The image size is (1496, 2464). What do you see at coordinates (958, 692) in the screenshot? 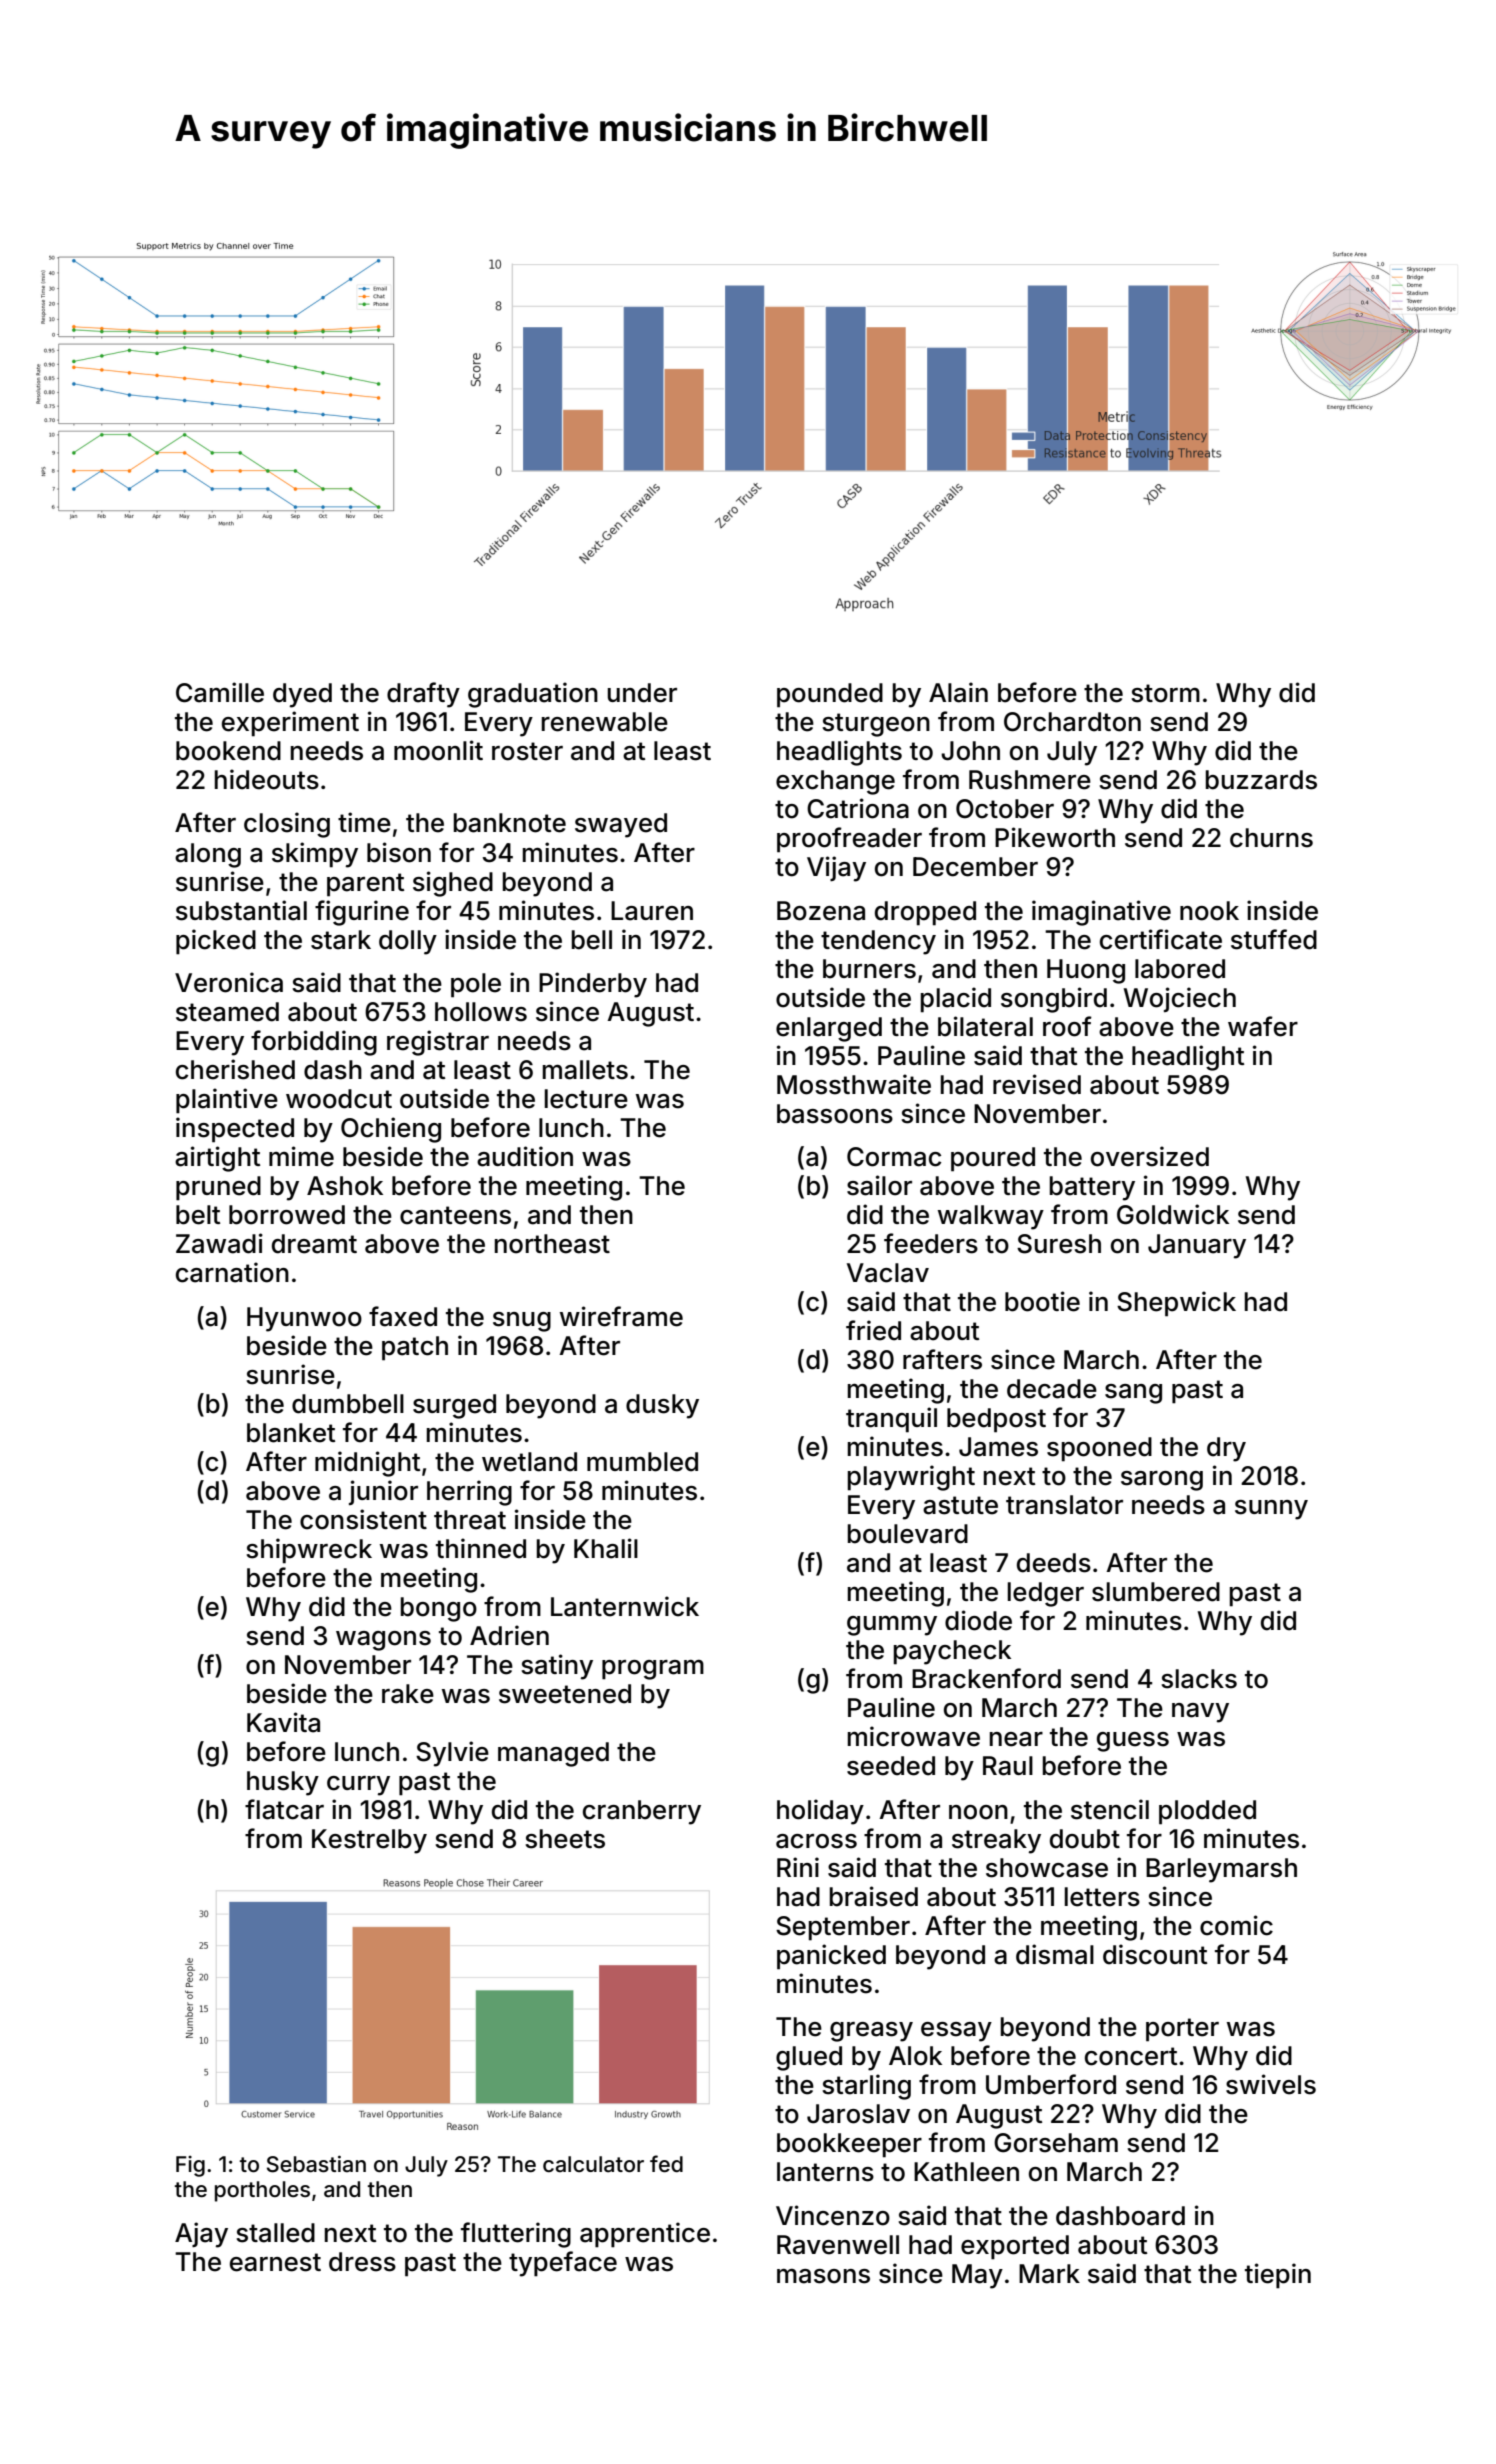
I see `Alain` at bounding box center [958, 692].
